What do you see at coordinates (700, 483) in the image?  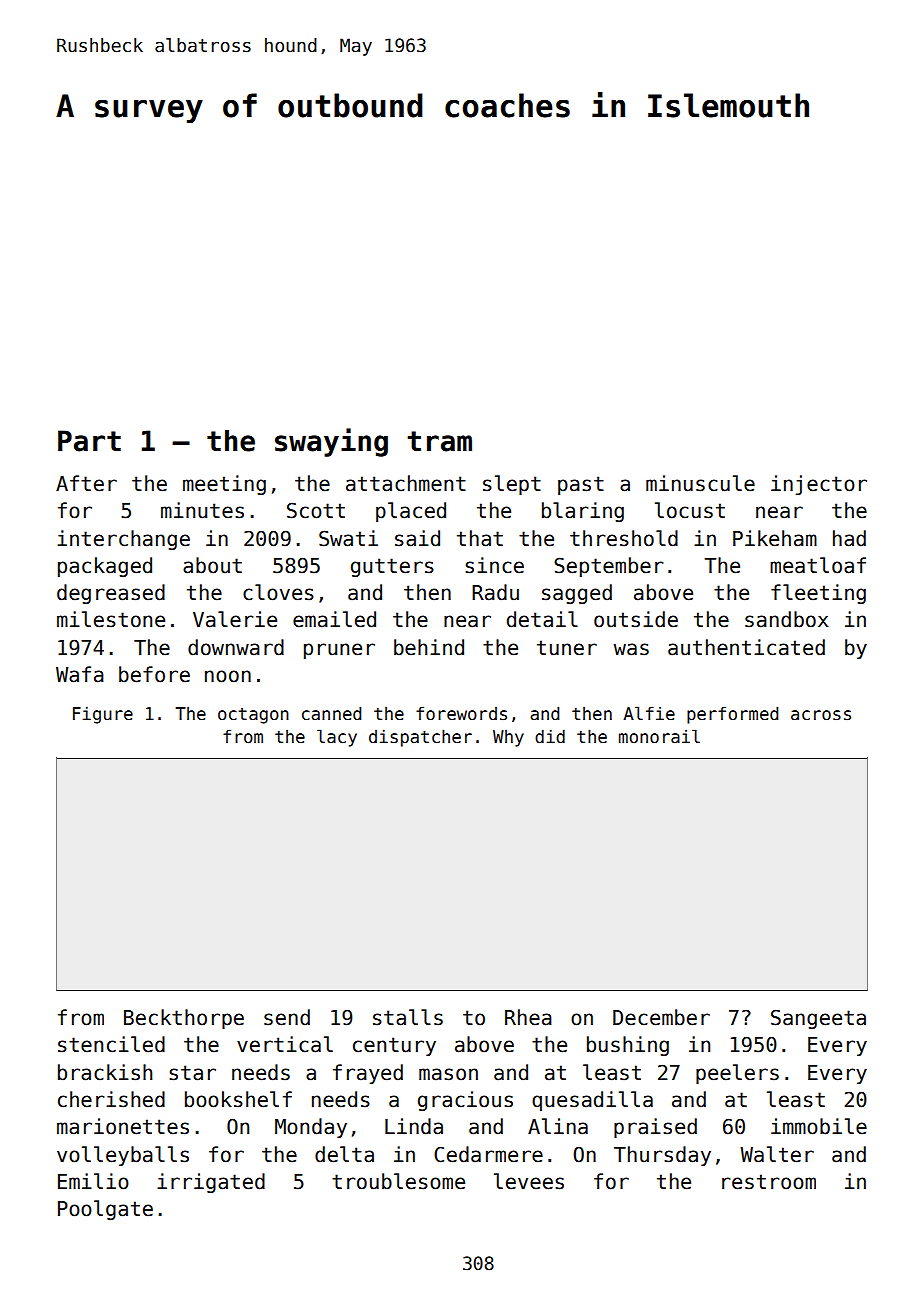 I see `minuscule` at bounding box center [700, 483].
